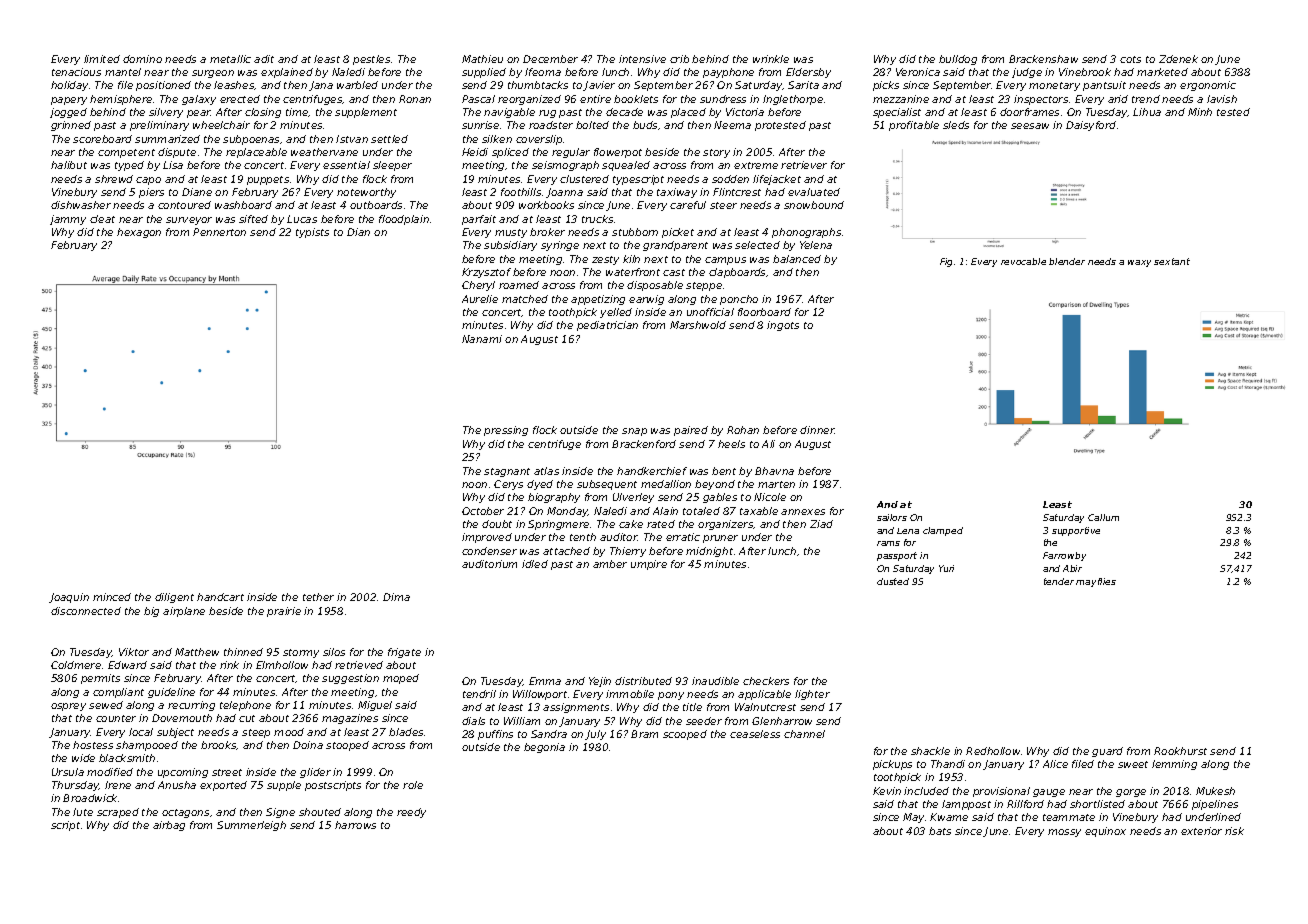 This page has width=1308, height=924. Describe the element at coordinates (649, 565) in the page. I see `umpire` at that location.
